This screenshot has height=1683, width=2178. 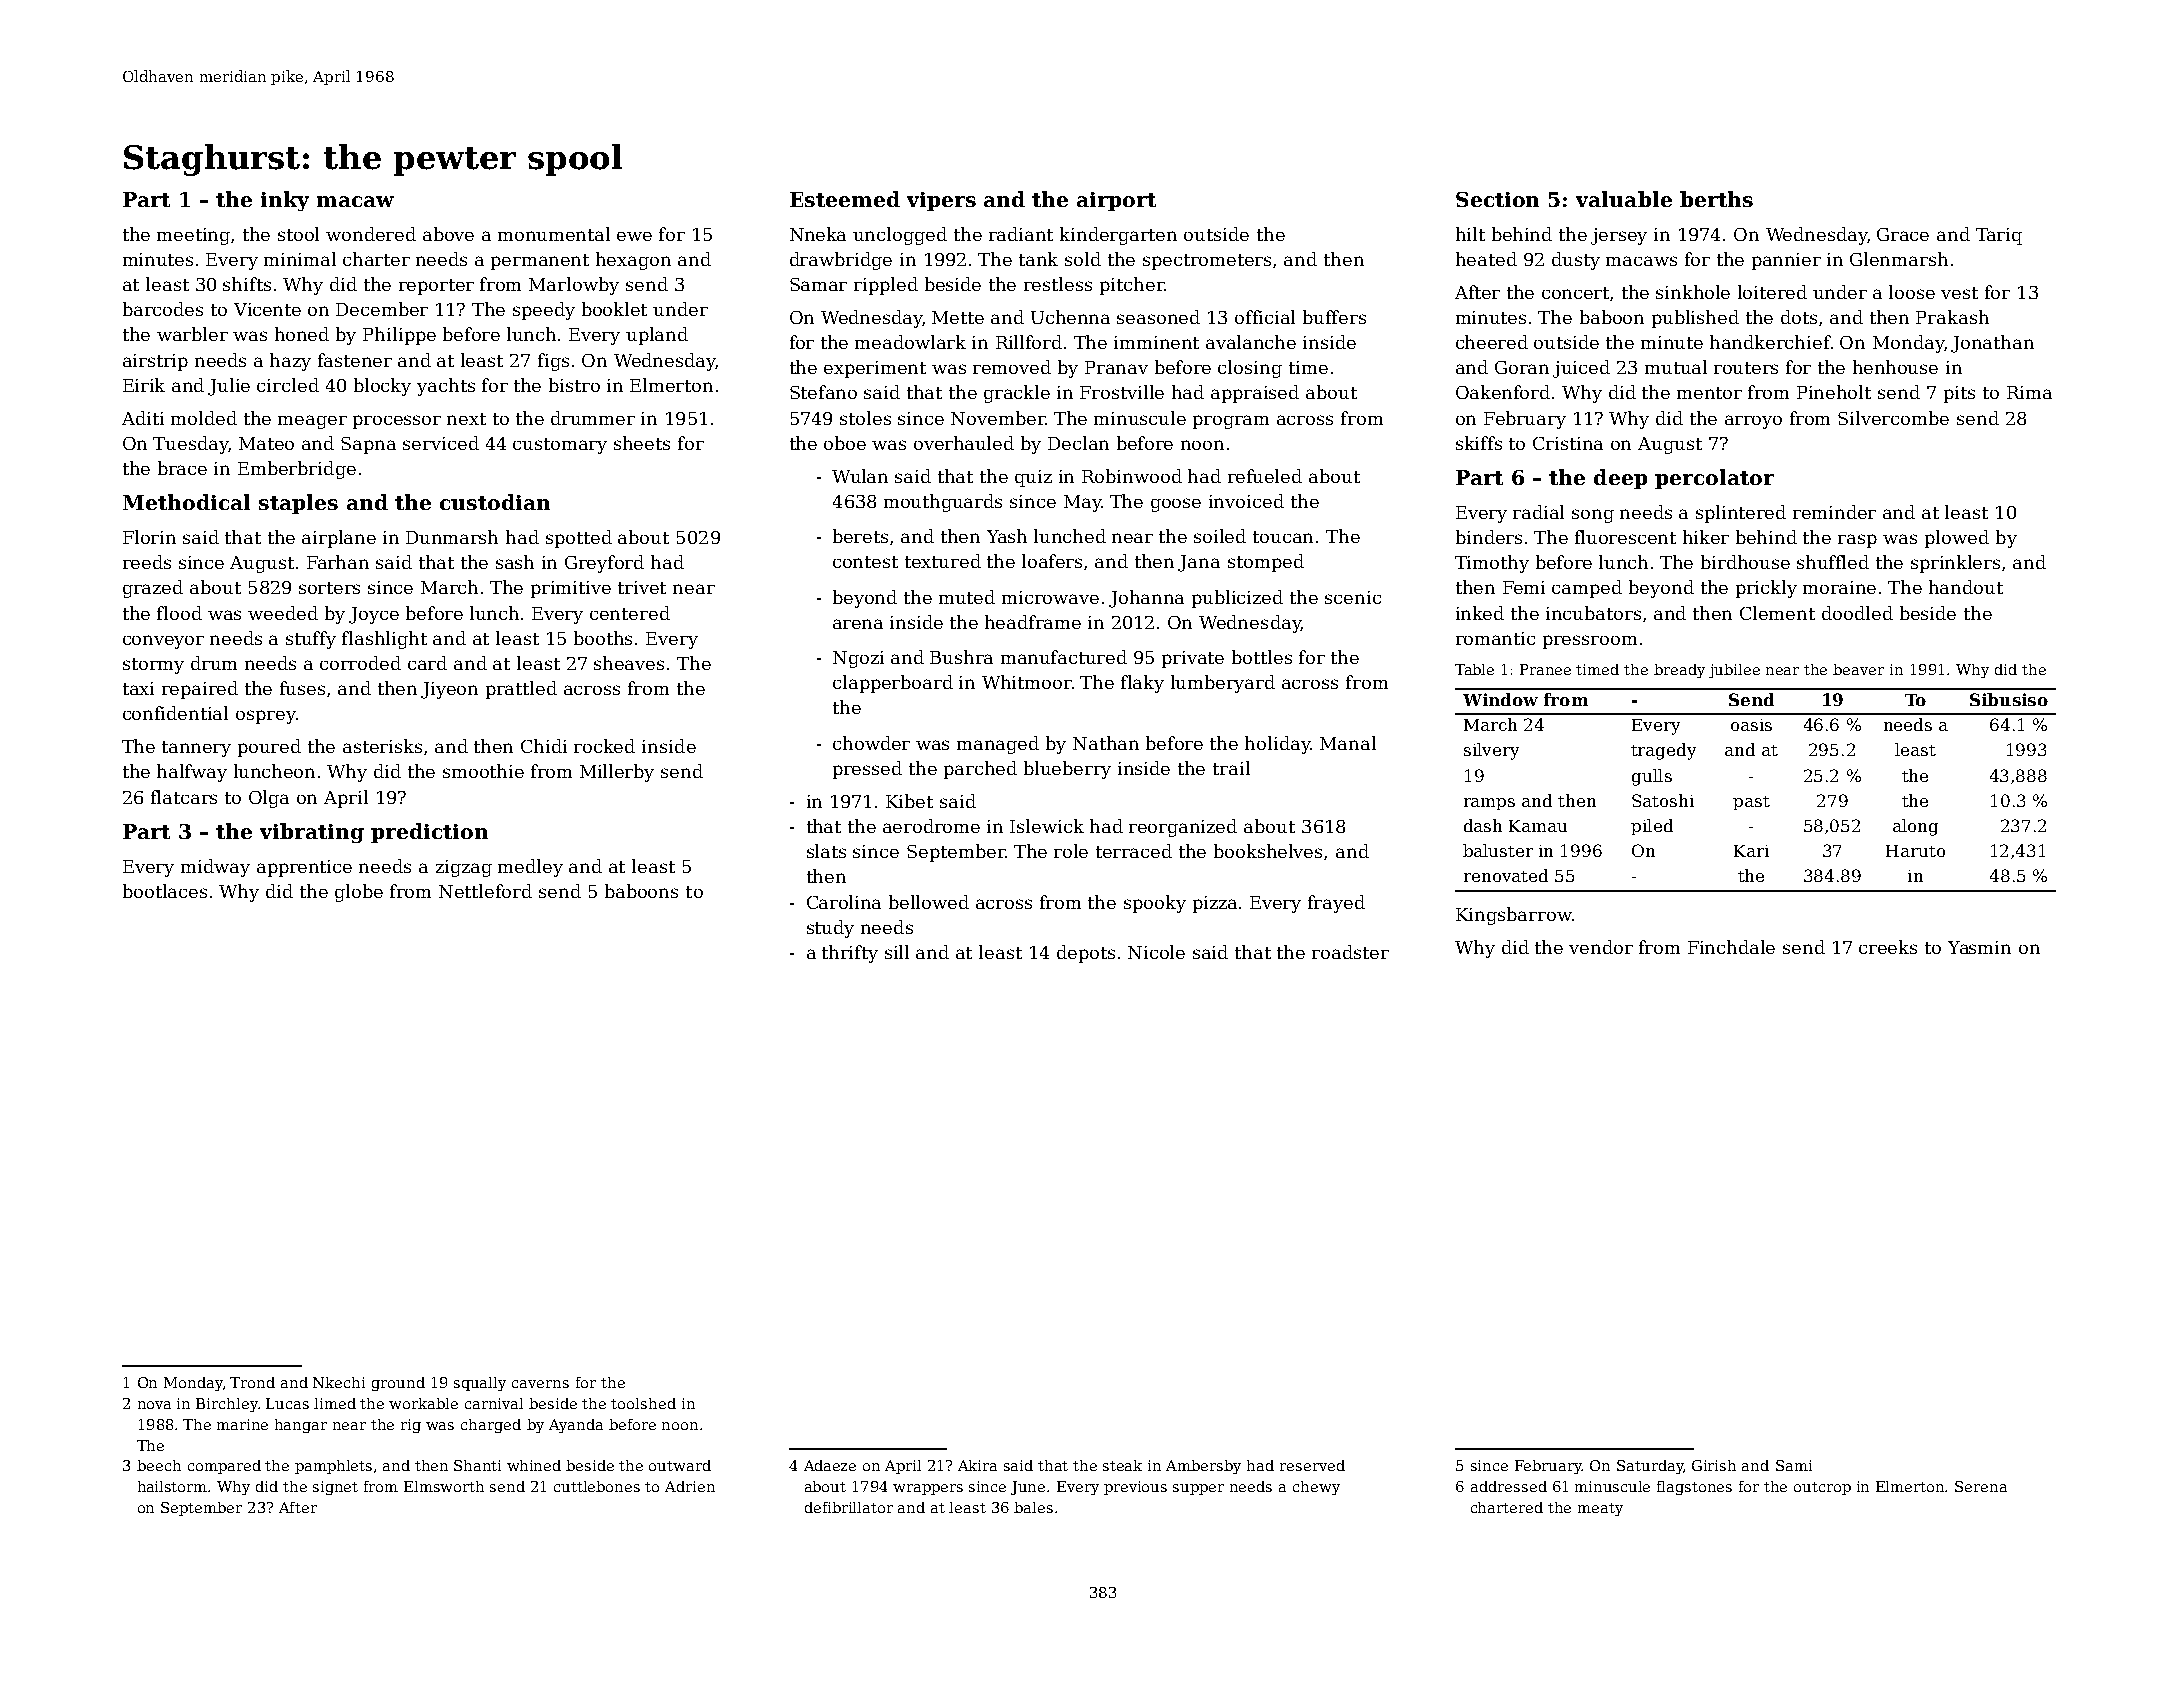 What do you see at coordinates (830, 1465) in the screenshot?
I see `Adaeze` at bounding box center [830, 1465].
